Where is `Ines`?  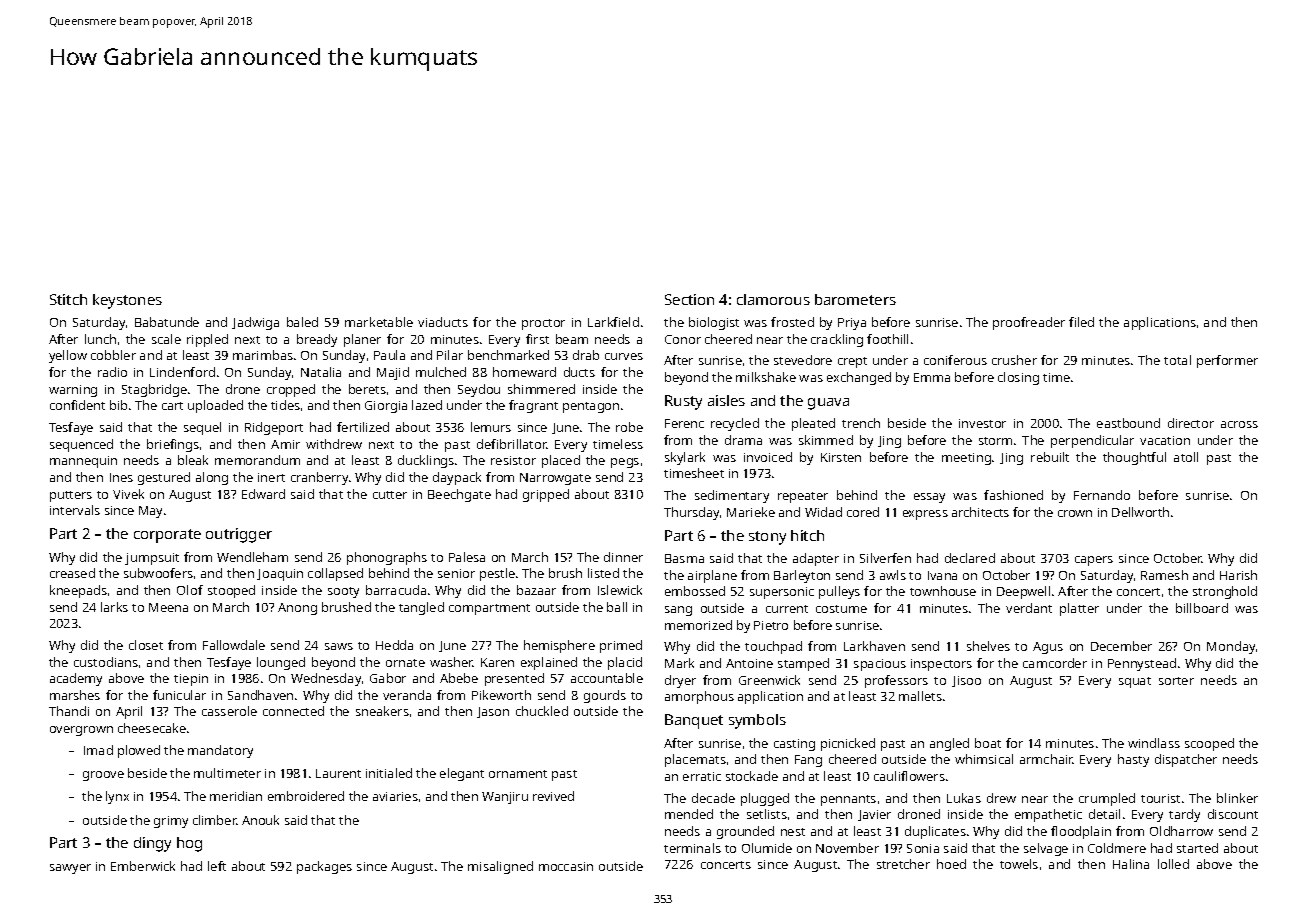 Ines is located at coordinates (121, 477).
